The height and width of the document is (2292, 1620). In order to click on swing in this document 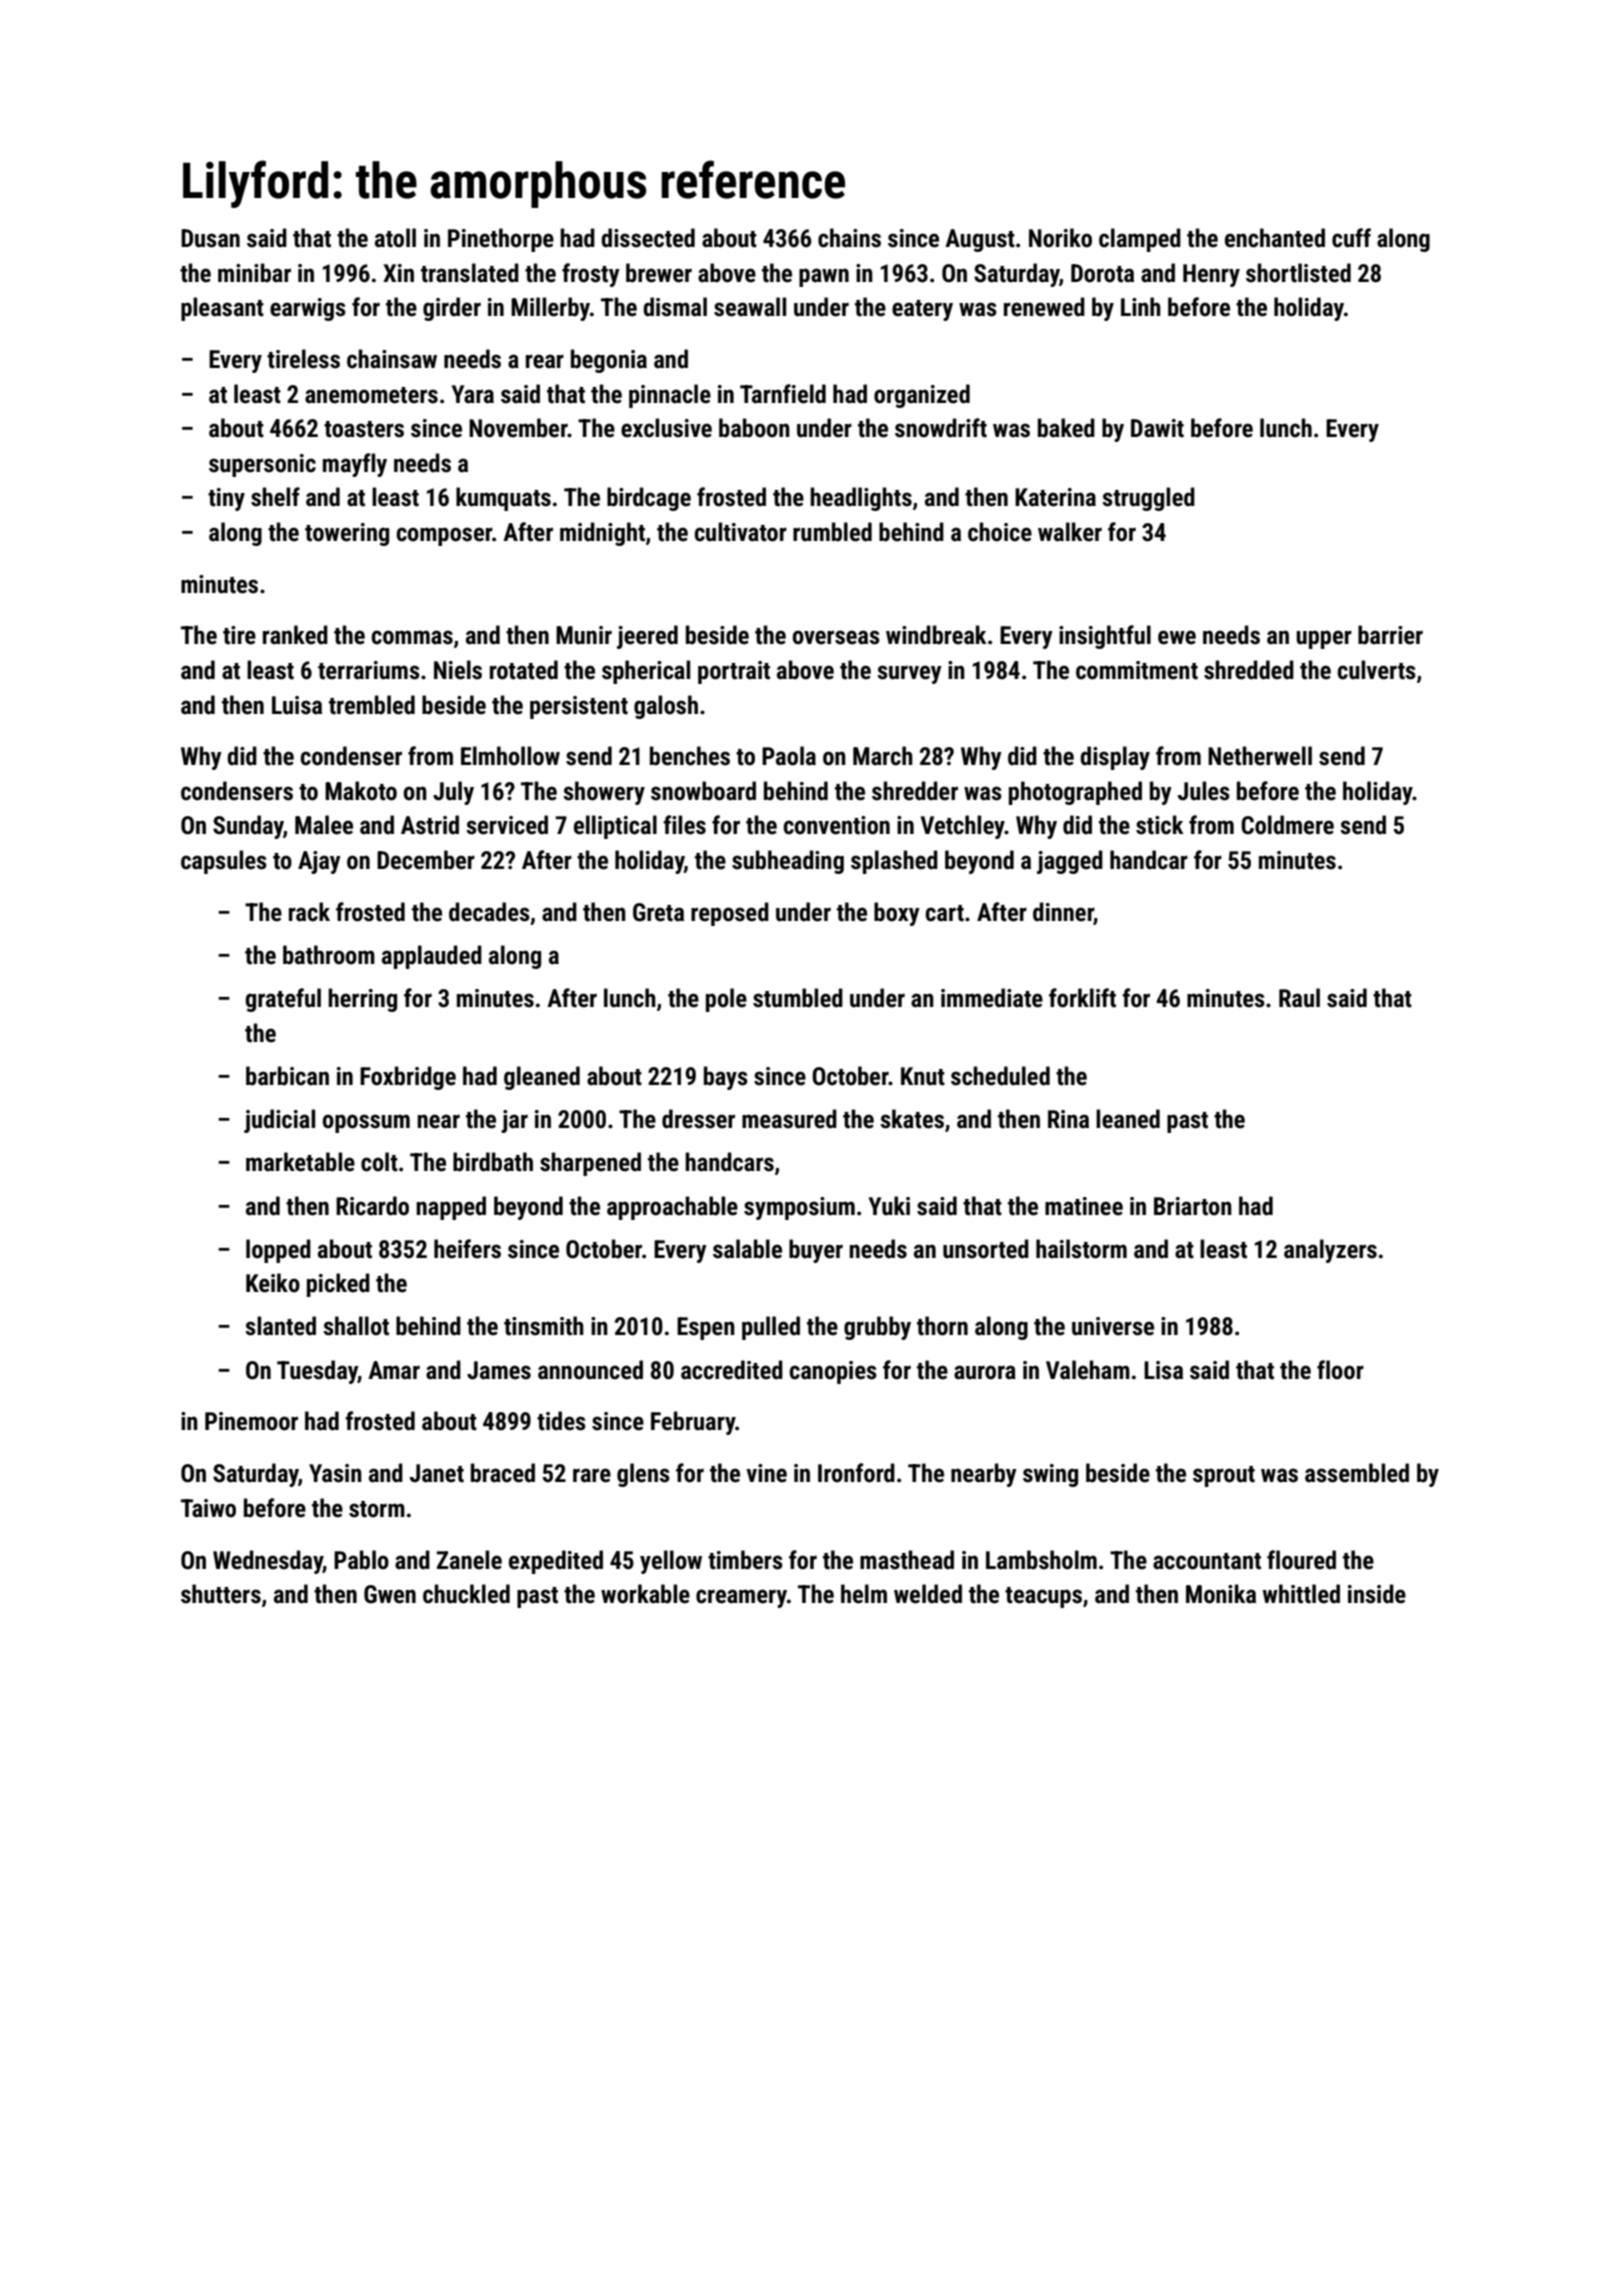, I will do `click(1050, 1475)`.
